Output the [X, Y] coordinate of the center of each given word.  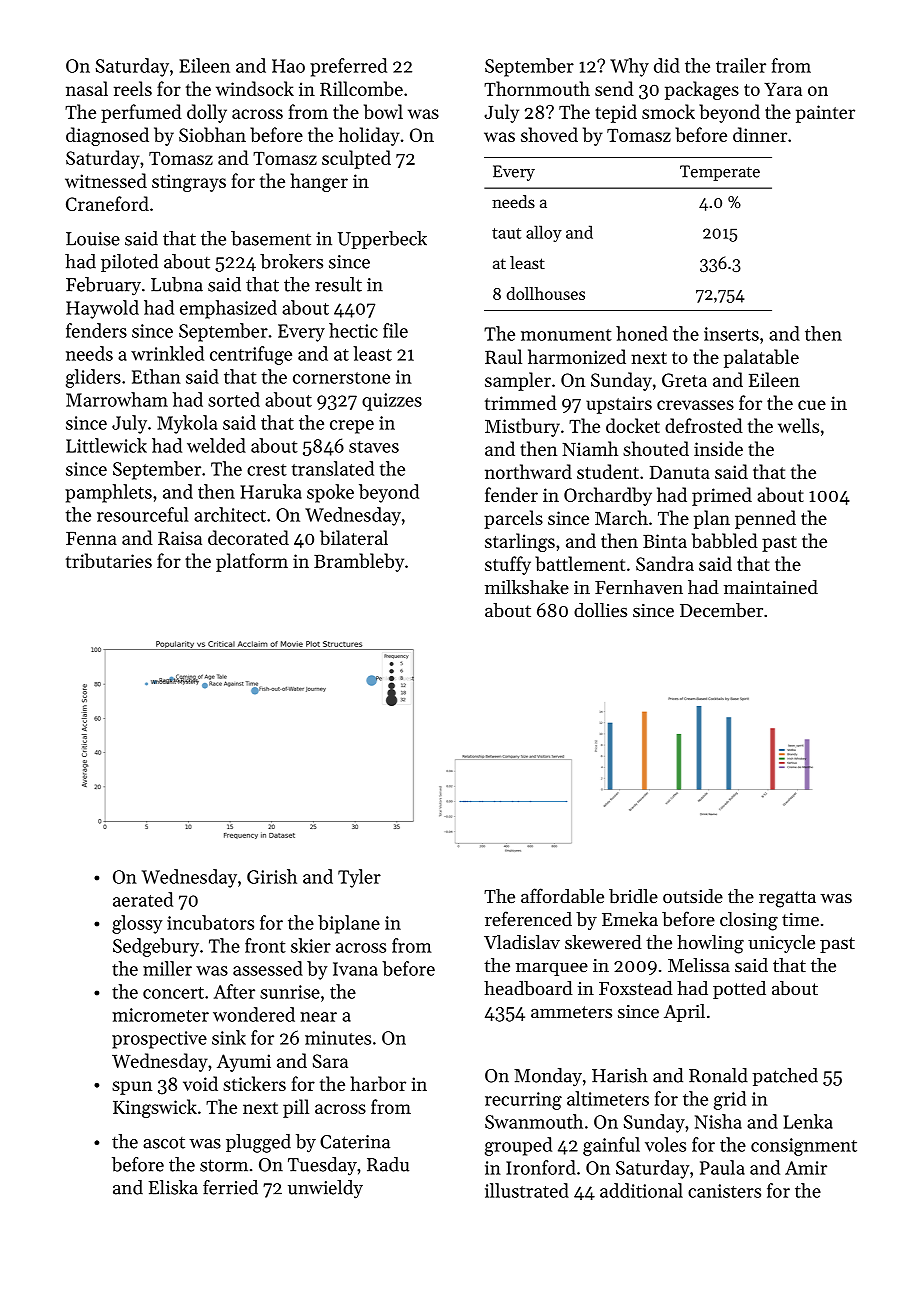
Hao [288, 66]
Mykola [187, 424]
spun [132, 1088]
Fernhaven [639, 587]
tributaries [109, 560]
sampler [518, 381]
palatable [761, 358]
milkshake [527, 587]
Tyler [359, 878]
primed [722, 496]
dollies [600, 610]
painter [825, 114]
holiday [369, 136]
